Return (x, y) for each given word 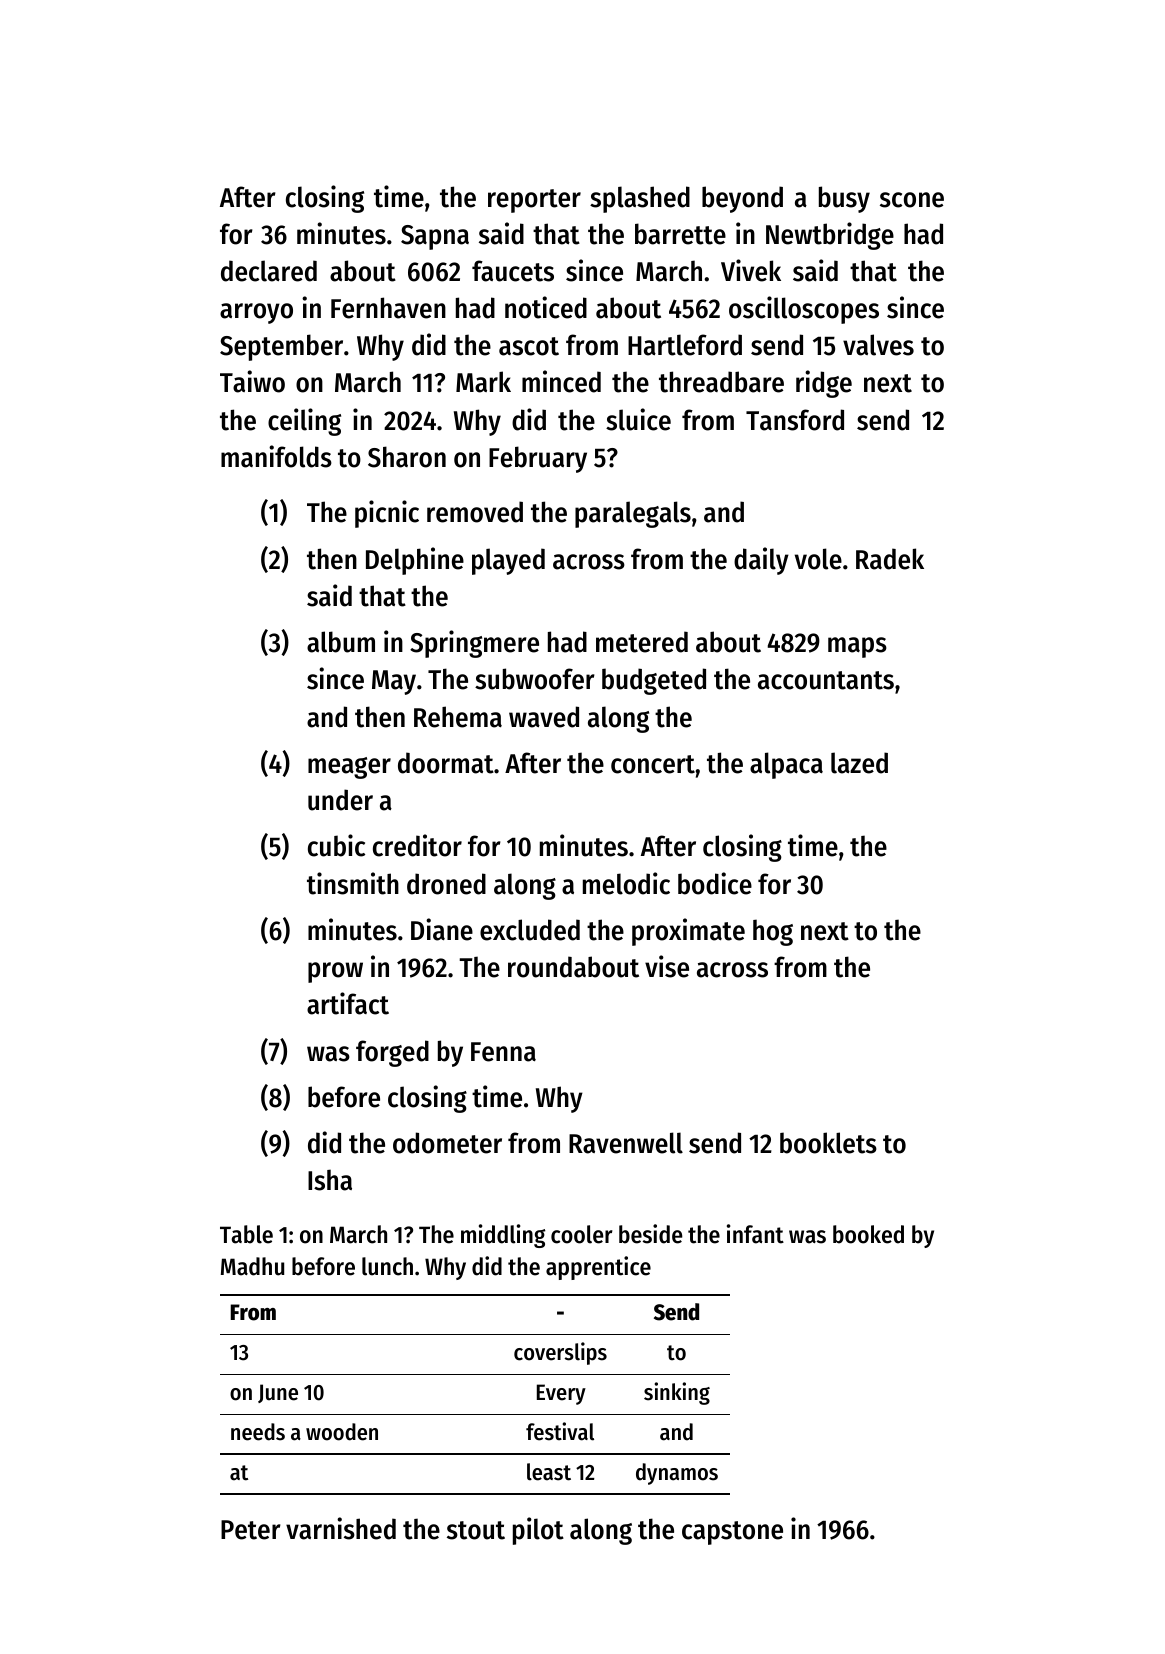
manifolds (276, 456)
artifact (348, 1003)
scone (912, 200)
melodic (626, 883)
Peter (251, 1530)
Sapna (435, 237)
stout (476, 1530)
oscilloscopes (804, 310)
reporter (534, 201)
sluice (638, 419)
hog (773, 932)
